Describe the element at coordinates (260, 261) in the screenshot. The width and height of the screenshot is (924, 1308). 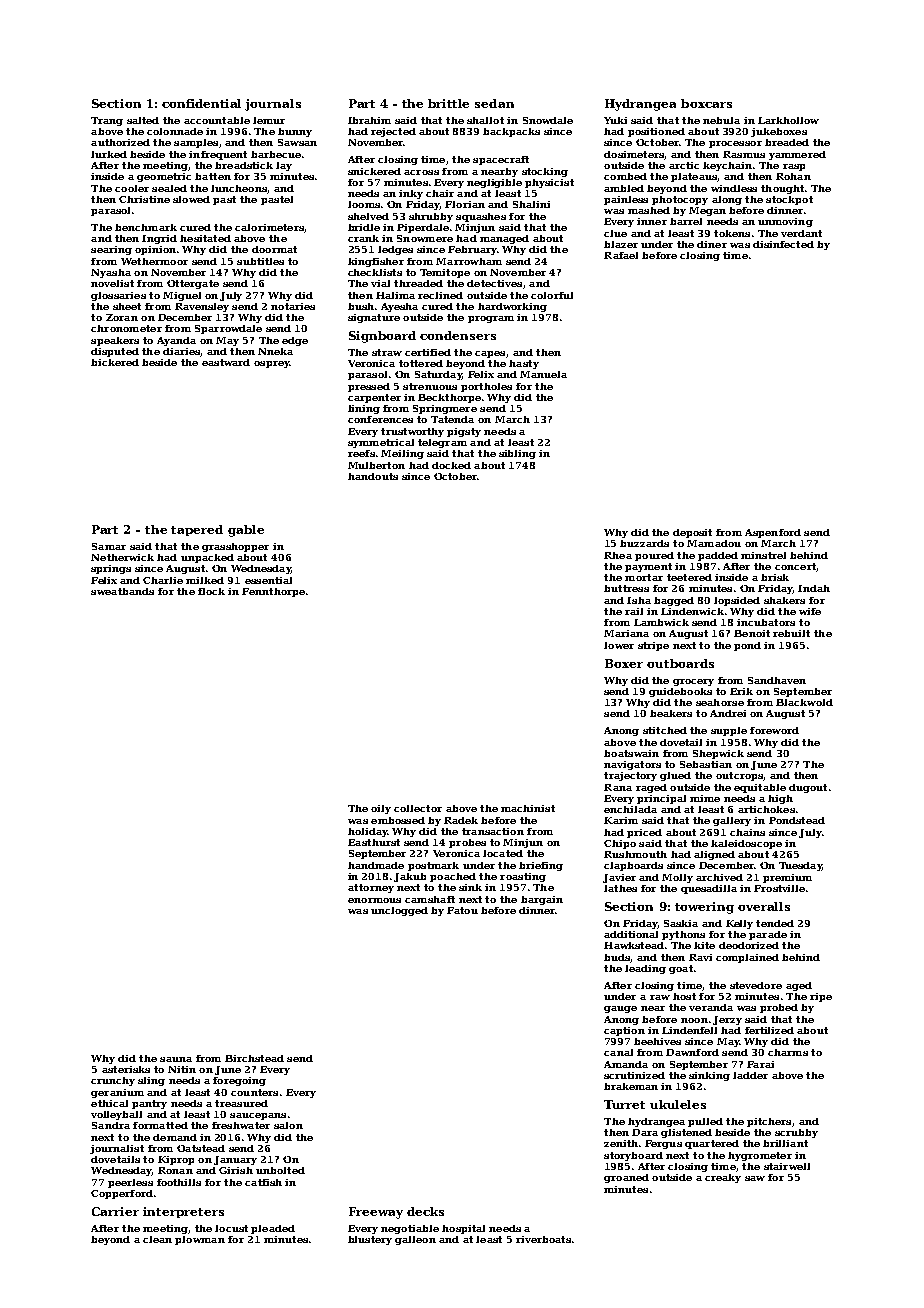
I see `subtitles` at that location.
